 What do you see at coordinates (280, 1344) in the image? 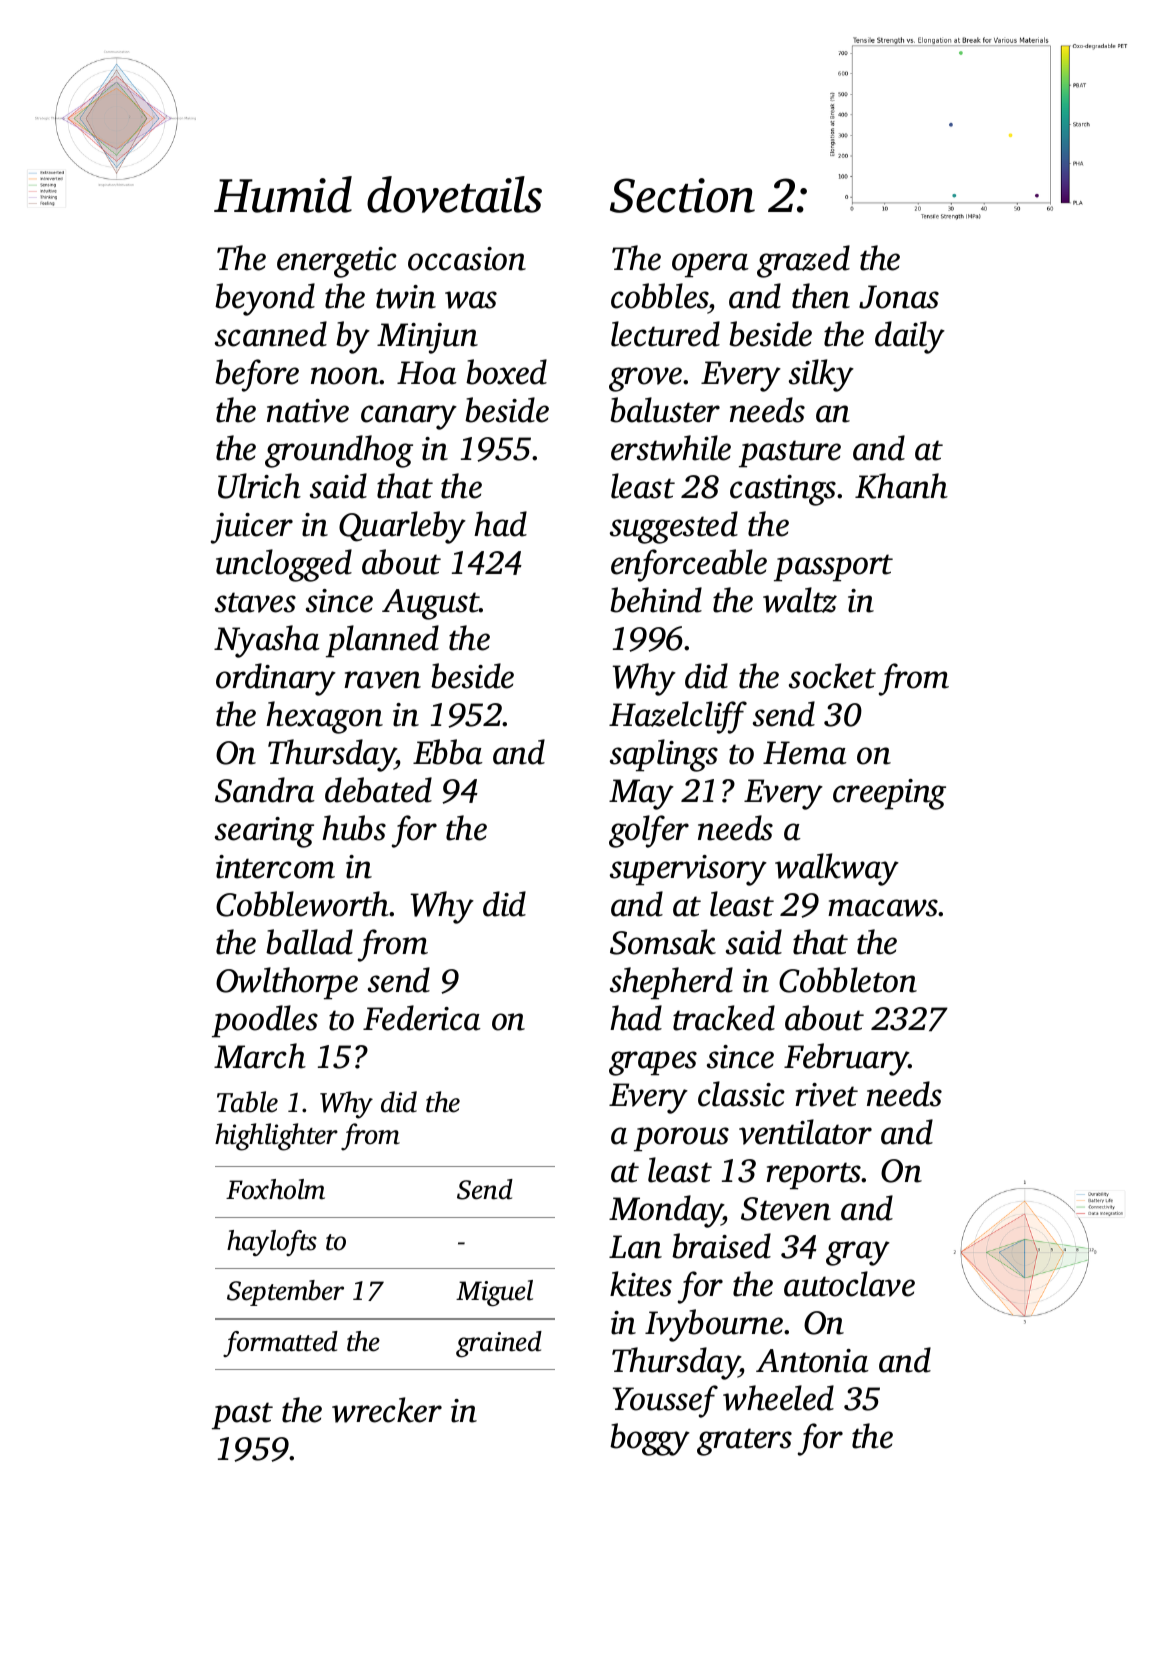
I see `formatted` at bounding box center [280, 1344].
